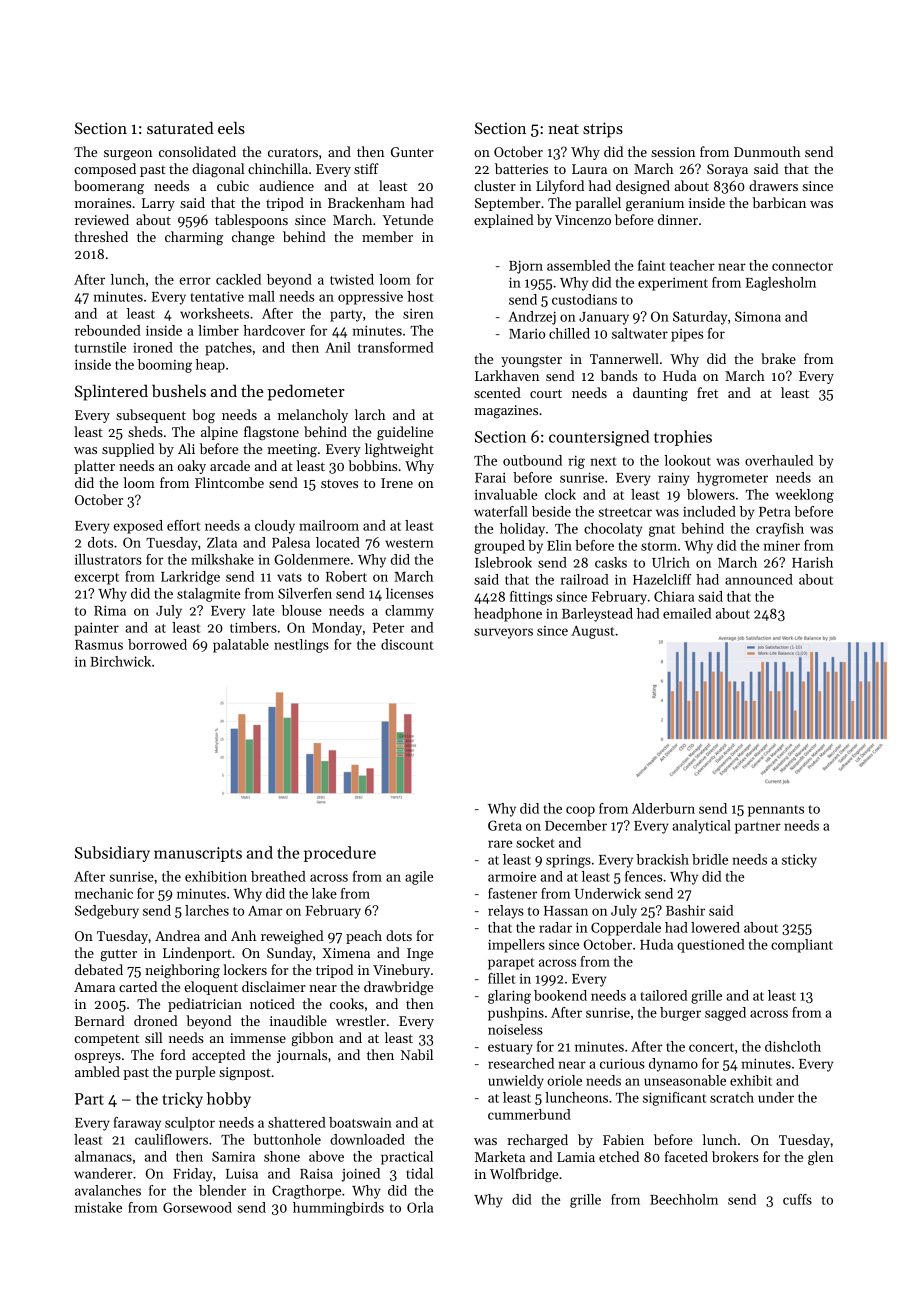 The height and width of the image is (1316, 908). Describe the element at coordinates (535, 842) in the image. I see `socket` at that location.
